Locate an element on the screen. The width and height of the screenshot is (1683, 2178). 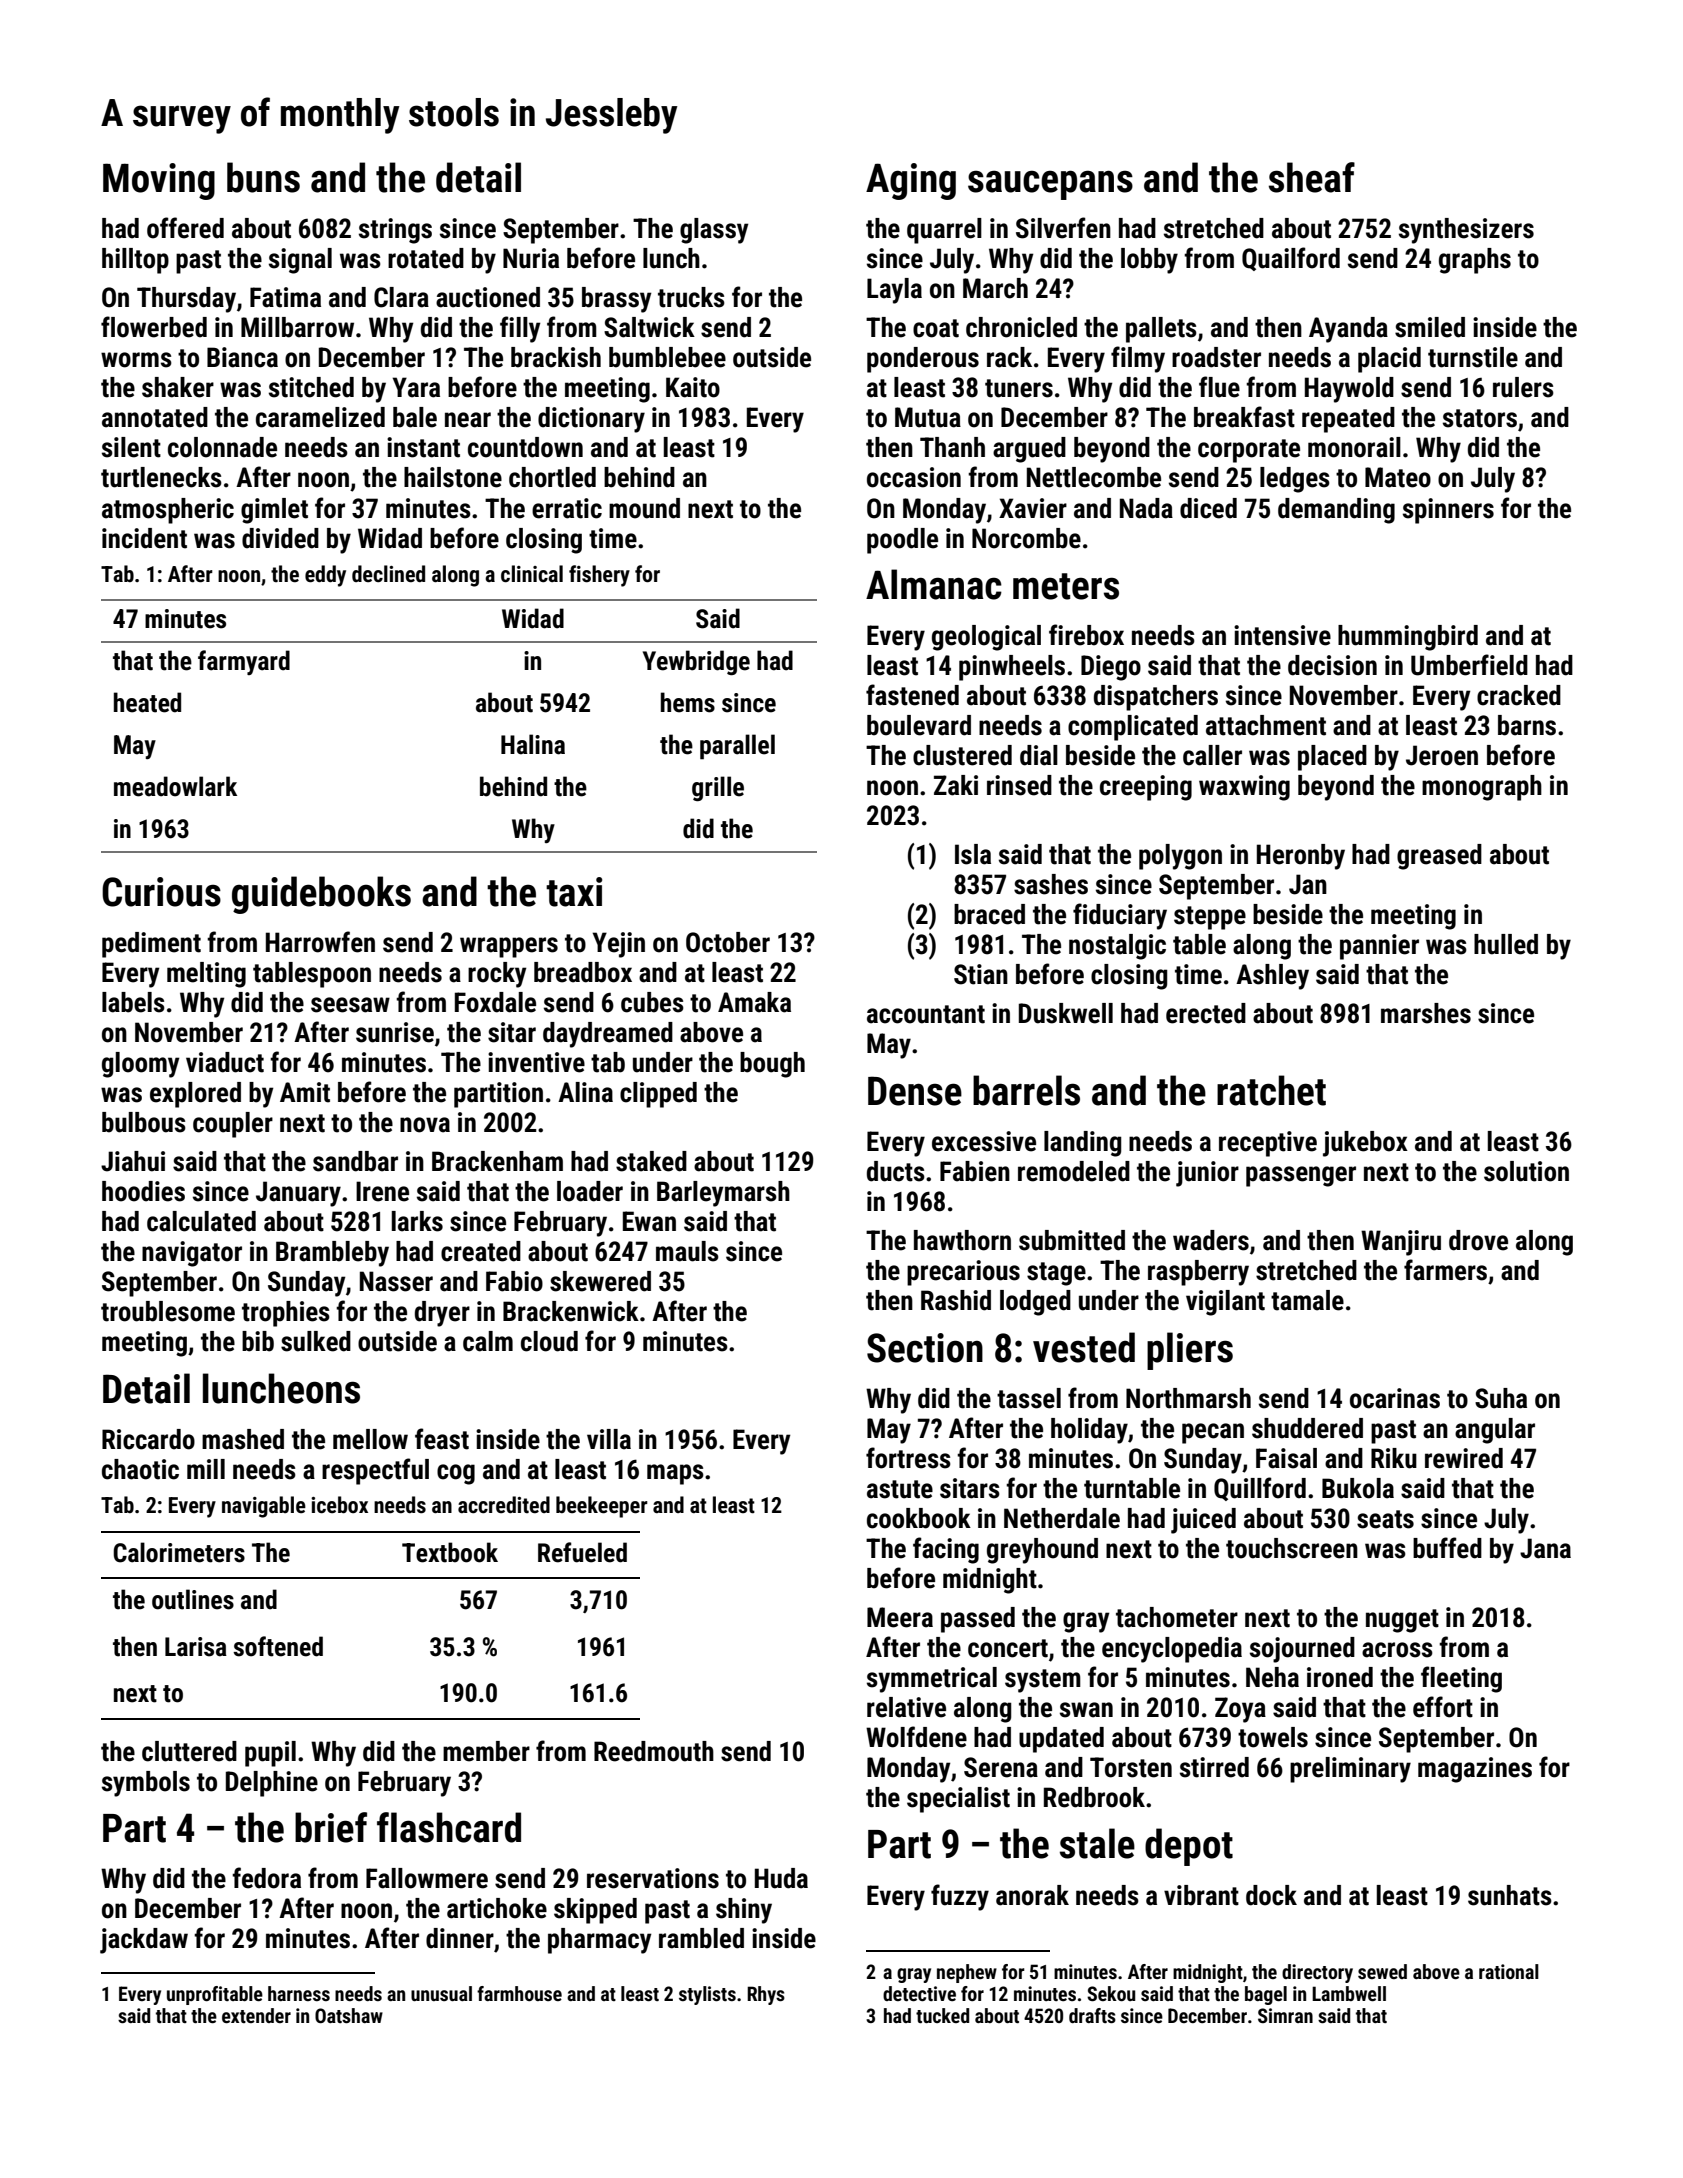
spinners is located at coordinates (1448, 511).
